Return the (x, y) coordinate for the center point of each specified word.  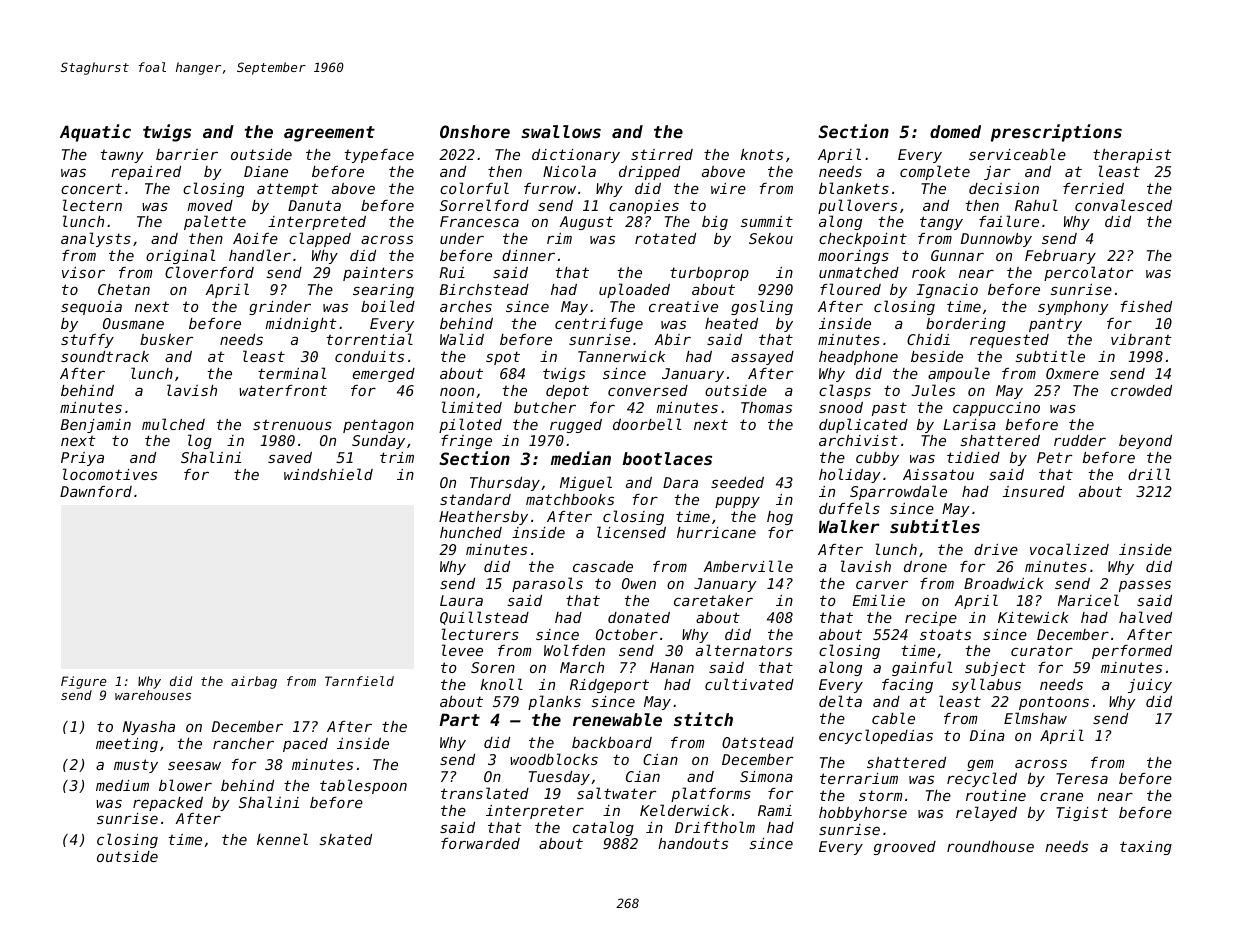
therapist (1132, 156)
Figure (84, 682)
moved (210, 205)
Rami (775, 810)
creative (683, 306)
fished (1146, 306)
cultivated (749, 684)
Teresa (1082, 778)
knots (761, 154)
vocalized (1069, 549)
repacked (168, 804)
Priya (82, 459)
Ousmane (133, 323)
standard (475, 499)
